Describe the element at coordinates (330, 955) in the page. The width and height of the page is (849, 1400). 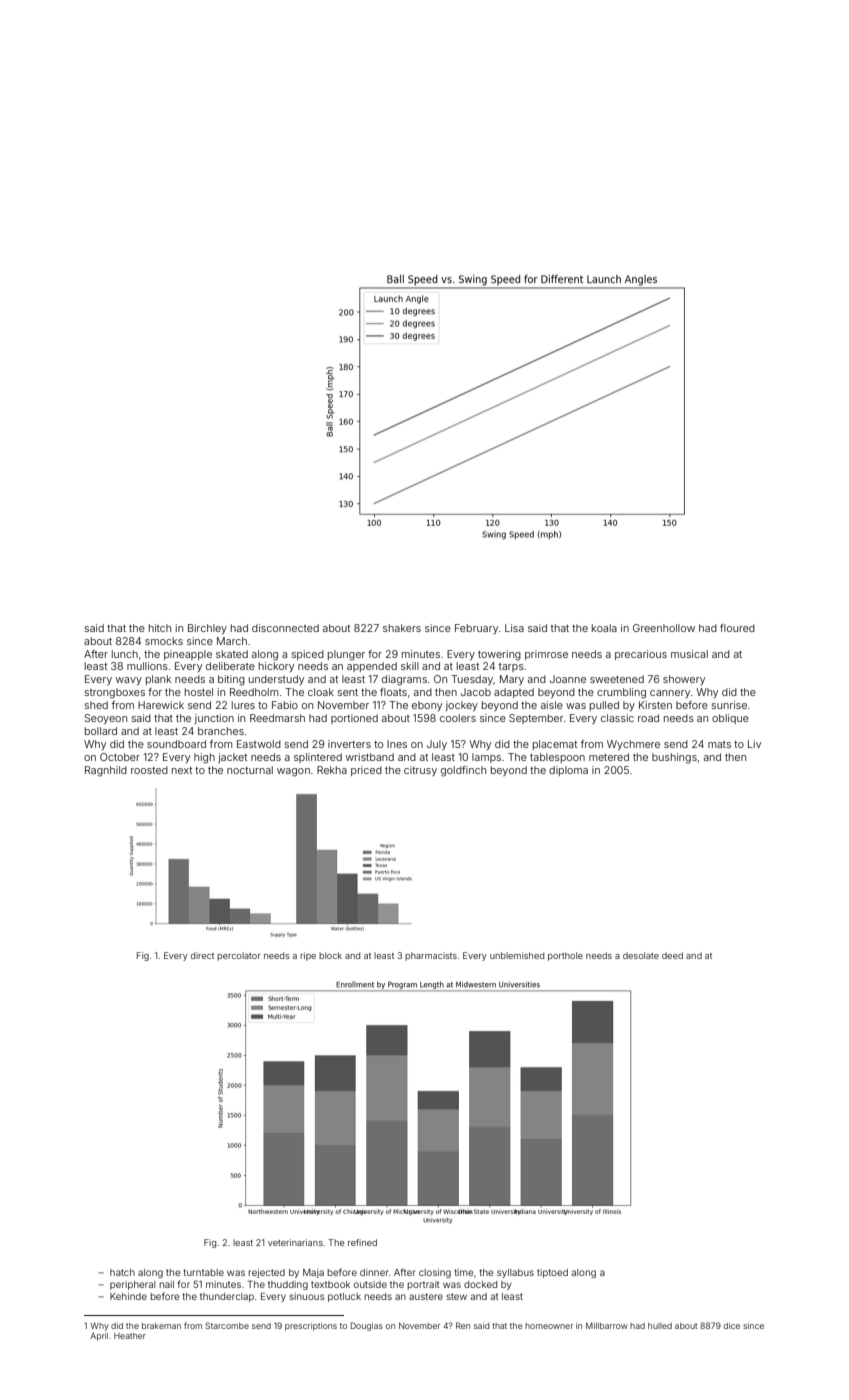
I see `block` at that location.
